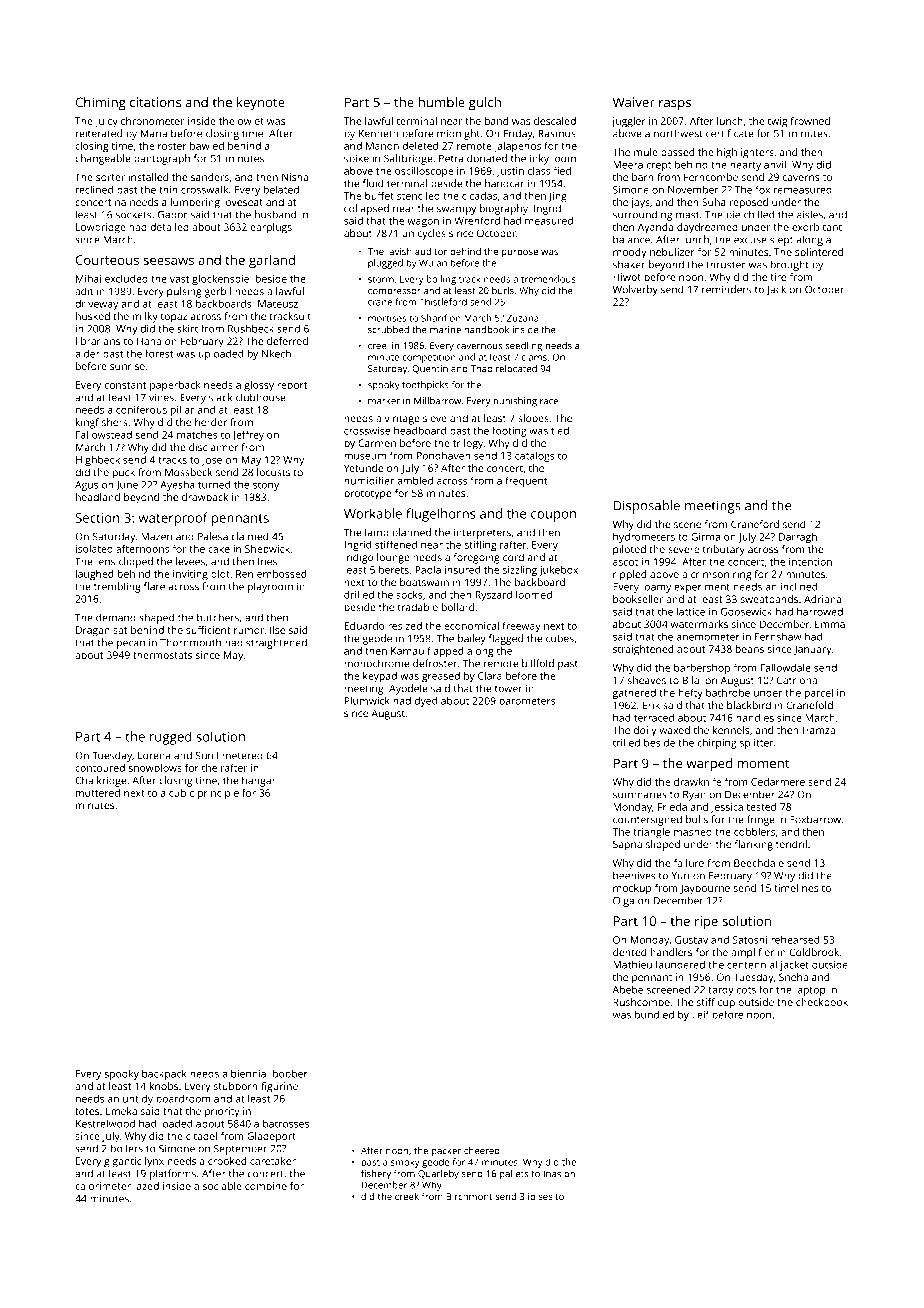 Image resolution: width=924 pixels, height=1308 pixels. Describe the element at coordinates (99, 133) in the screenshot. I see `reiterated` at that location.
